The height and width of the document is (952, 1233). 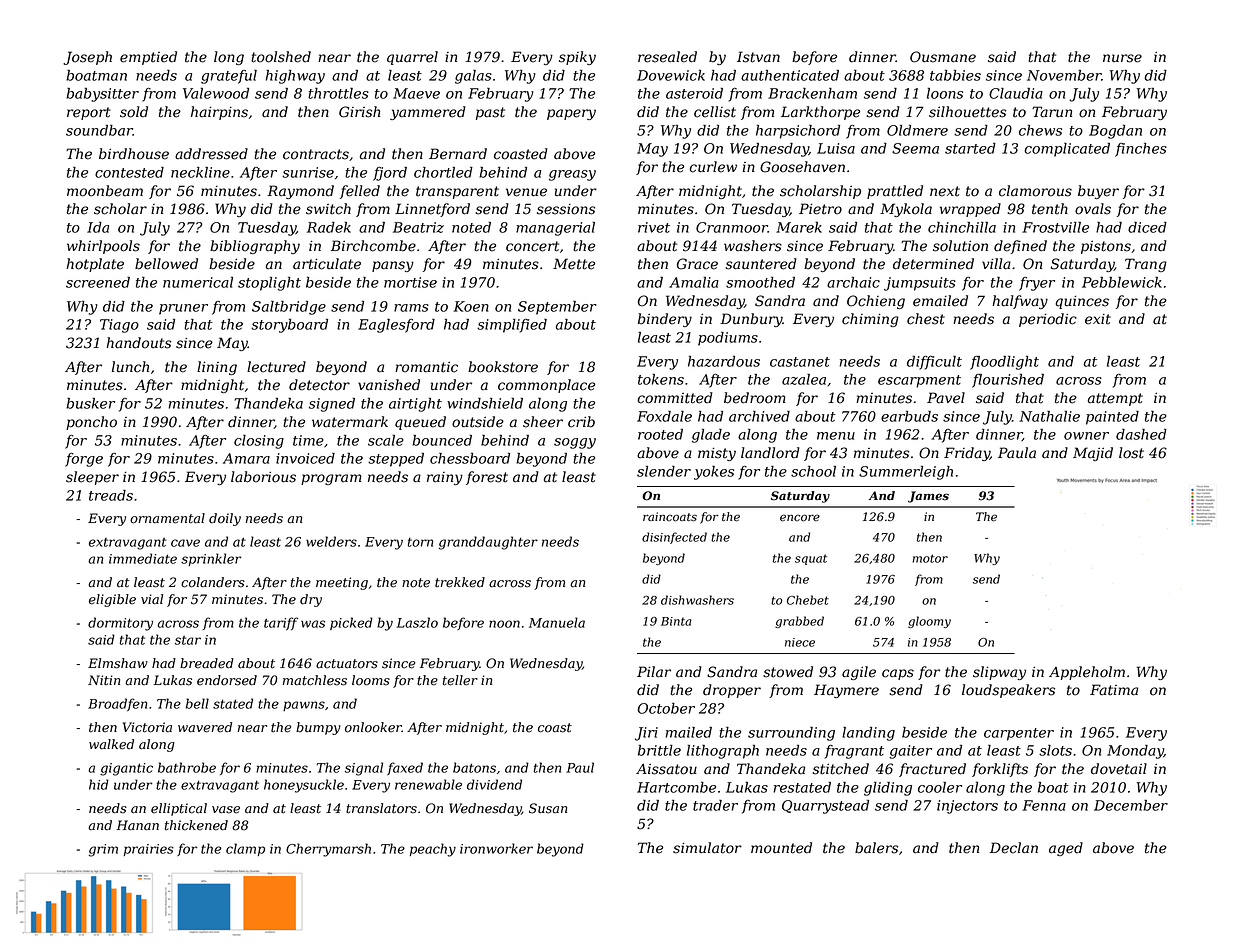 I want to click on Ousmane, so click(x=943, y=57).
